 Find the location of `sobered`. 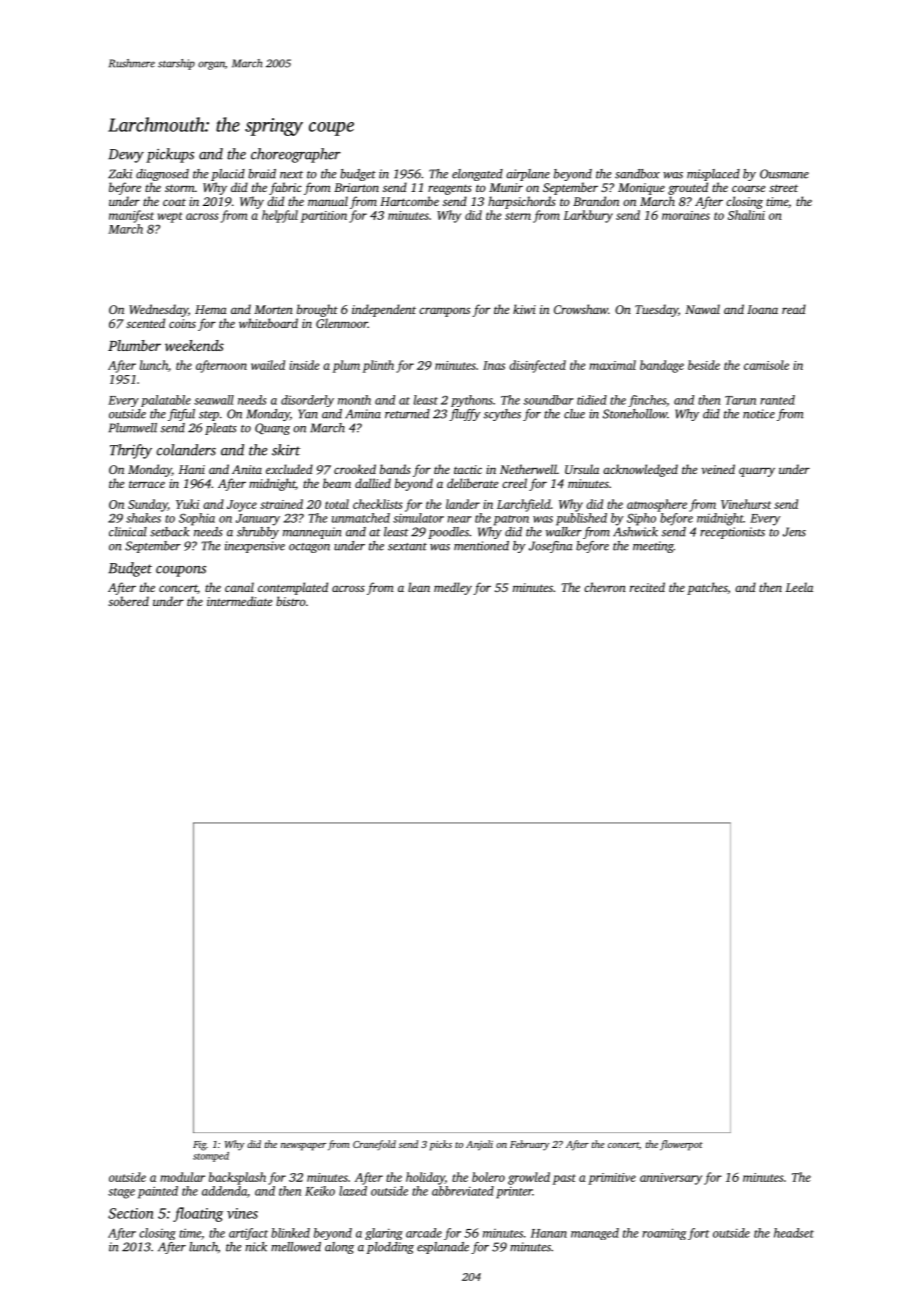

sobered is located at coordinates (128, 601).
